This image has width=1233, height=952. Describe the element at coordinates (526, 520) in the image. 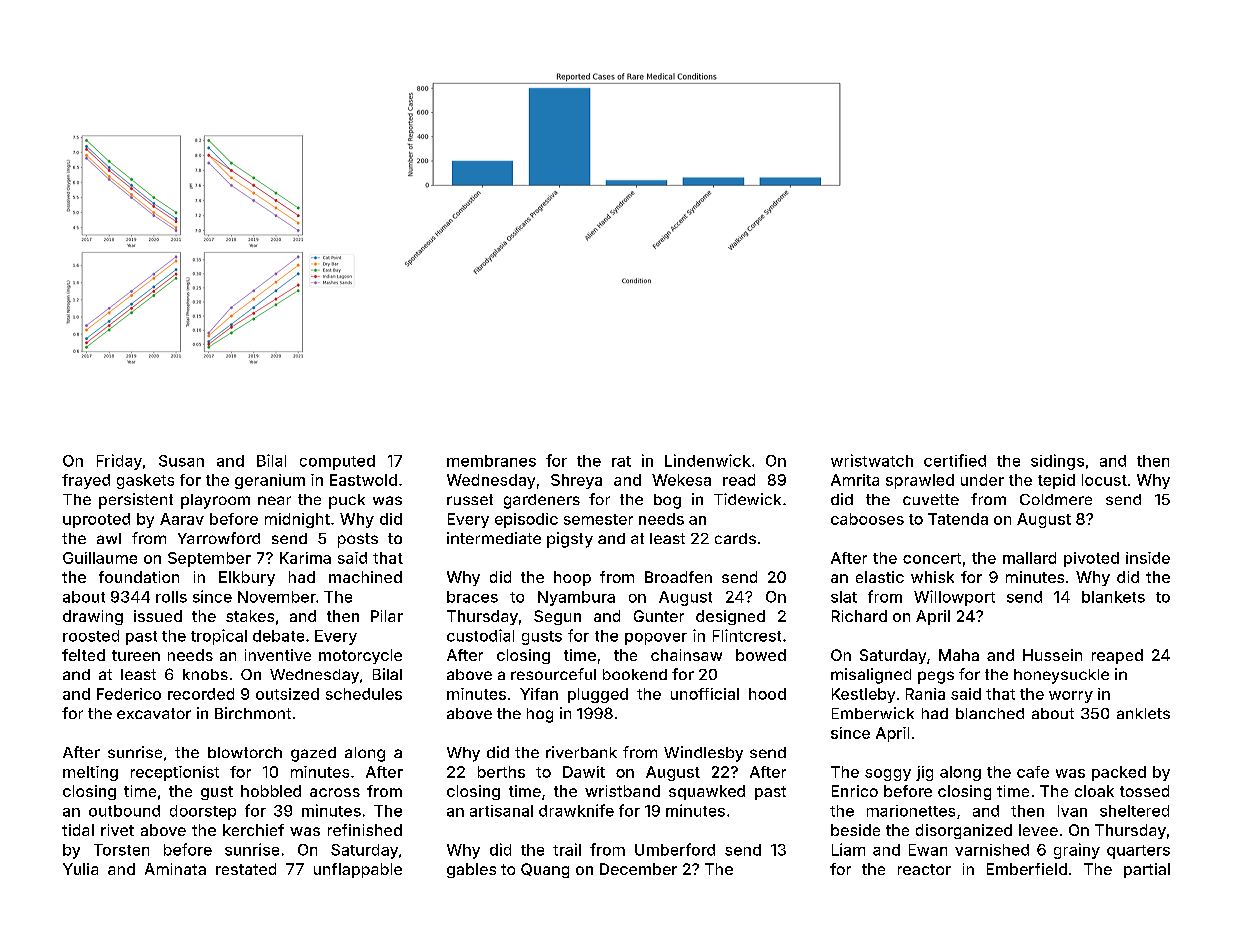

I see `episodic` at that location.
